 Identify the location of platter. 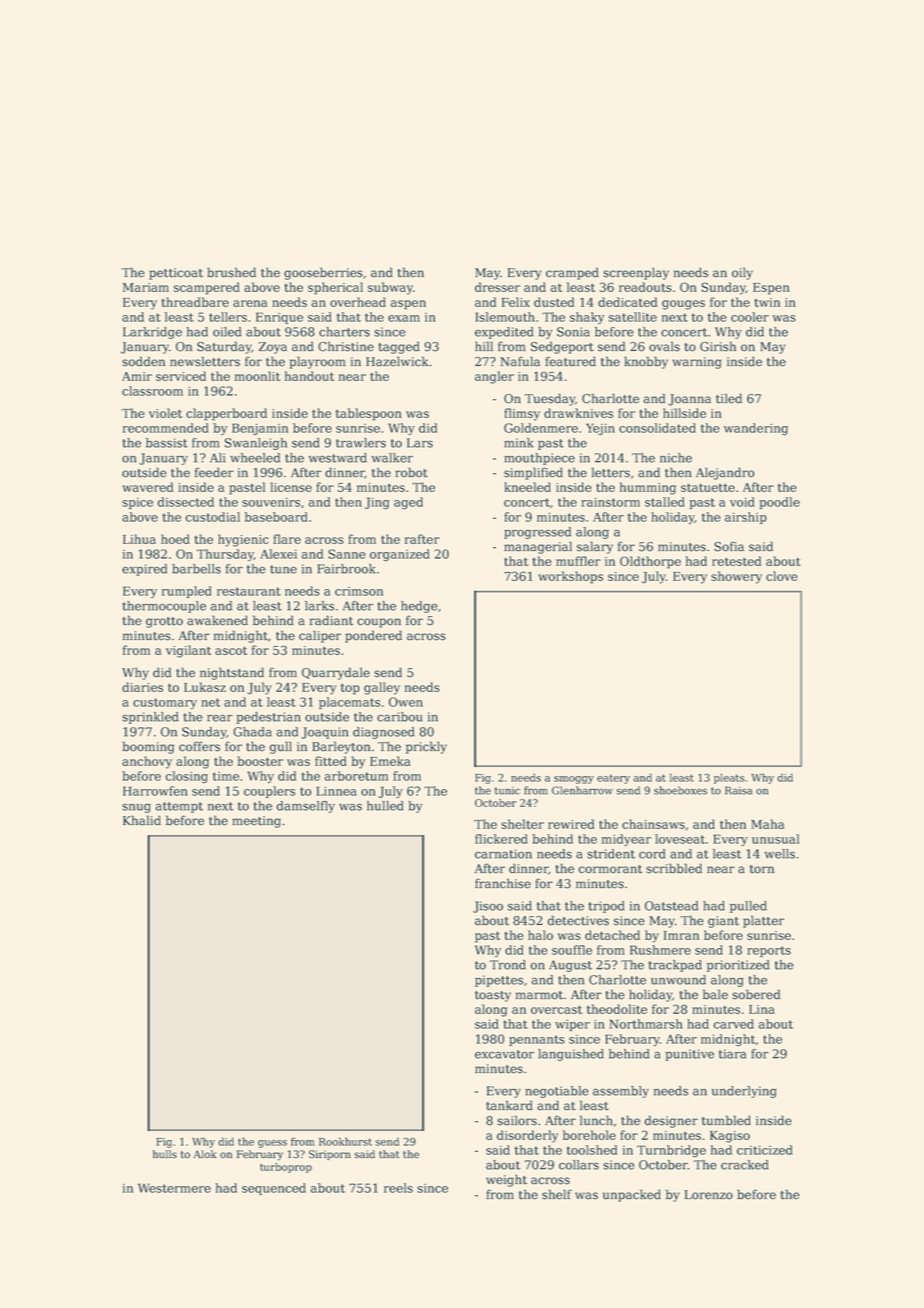
(763, 921).
